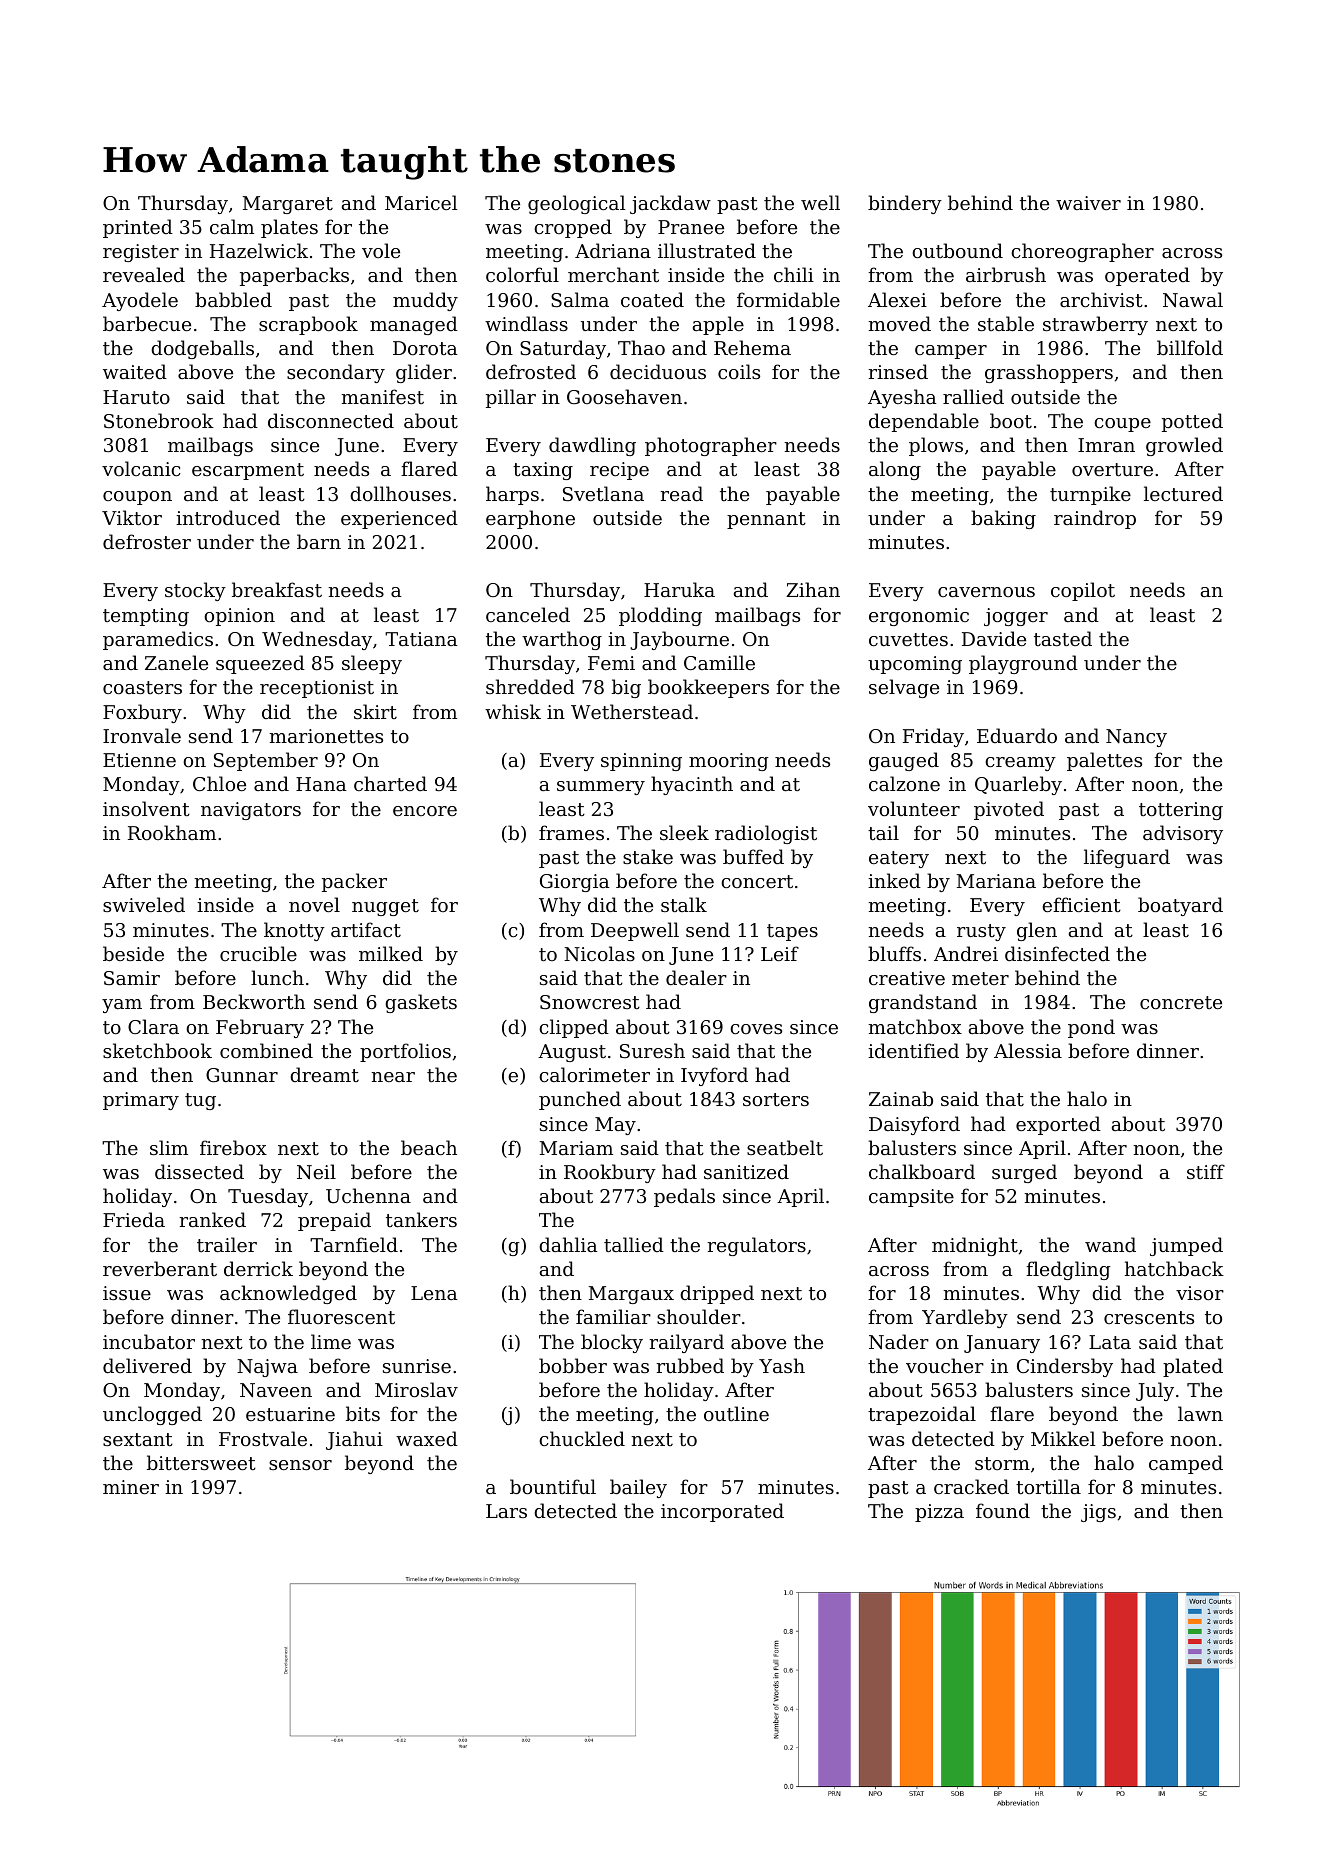 This page has width=1326, height=1875. Describe the element at coordinates (138, 228) in the page. I see `printed` at that location.
